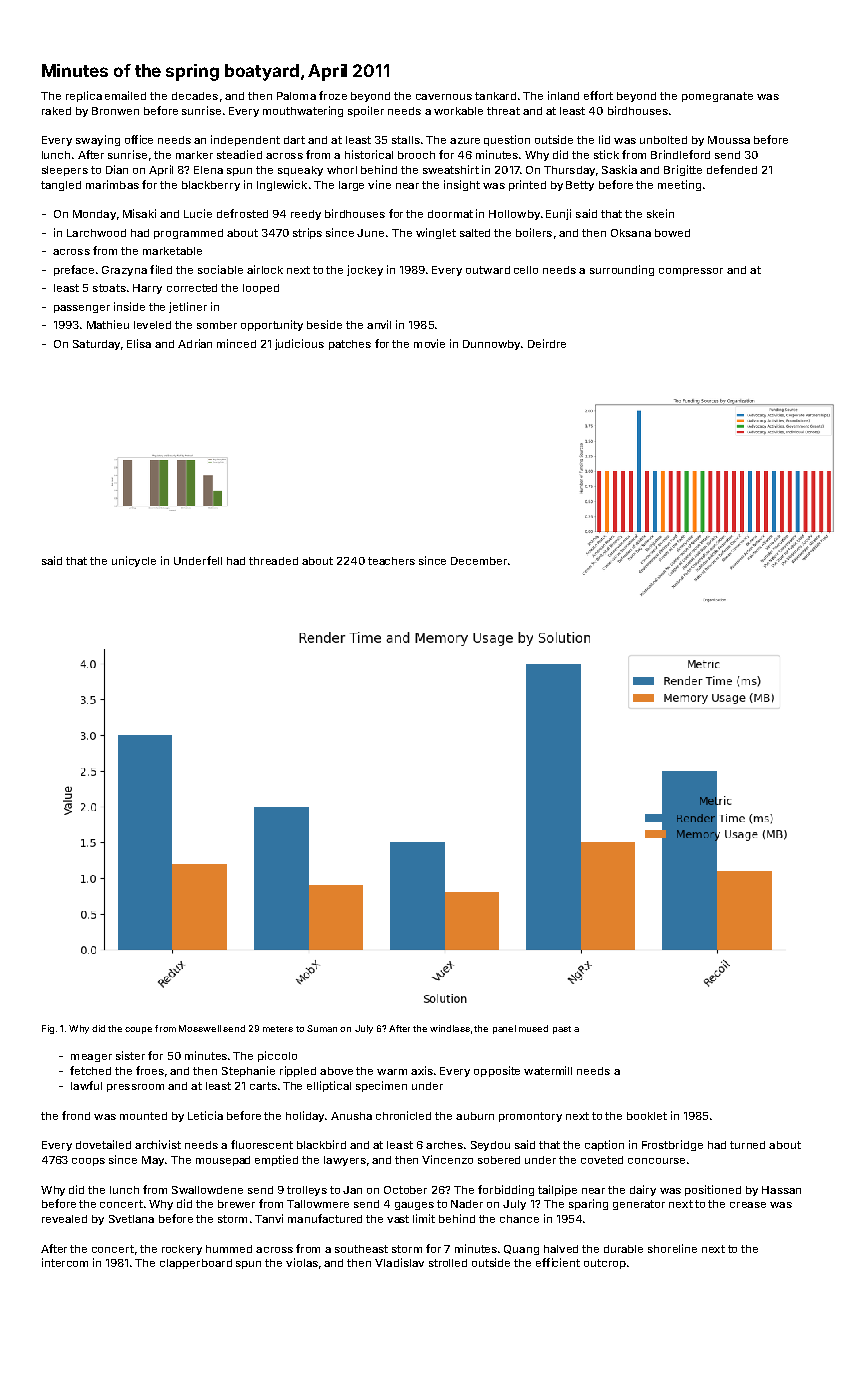 The height and width of the page is (1400, 849). Describe the element at coordinates (619, 169) in the page. I see `Saskia` at that location.
